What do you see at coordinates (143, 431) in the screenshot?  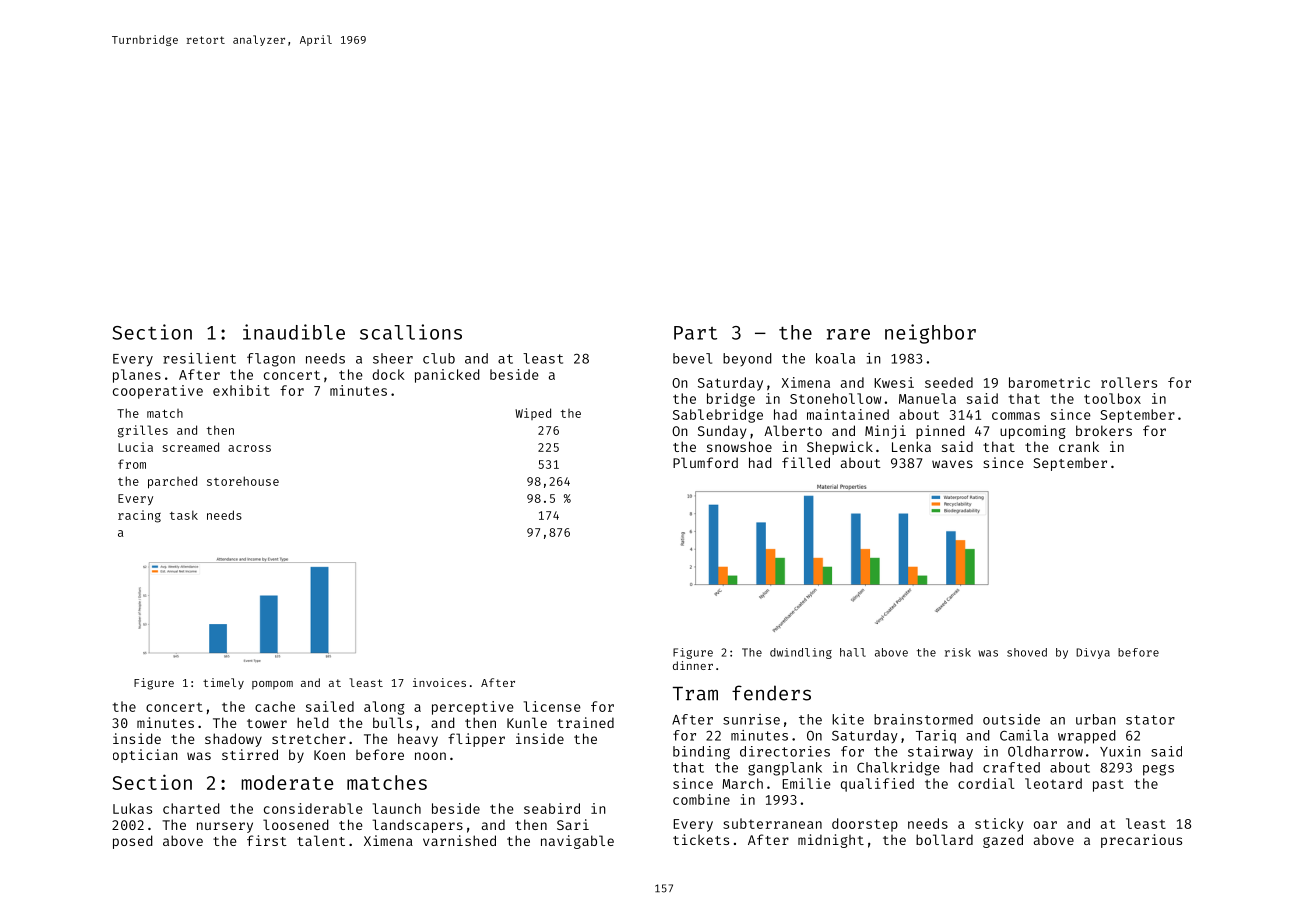 I see `grilles` at bounding box center [143, 431].
